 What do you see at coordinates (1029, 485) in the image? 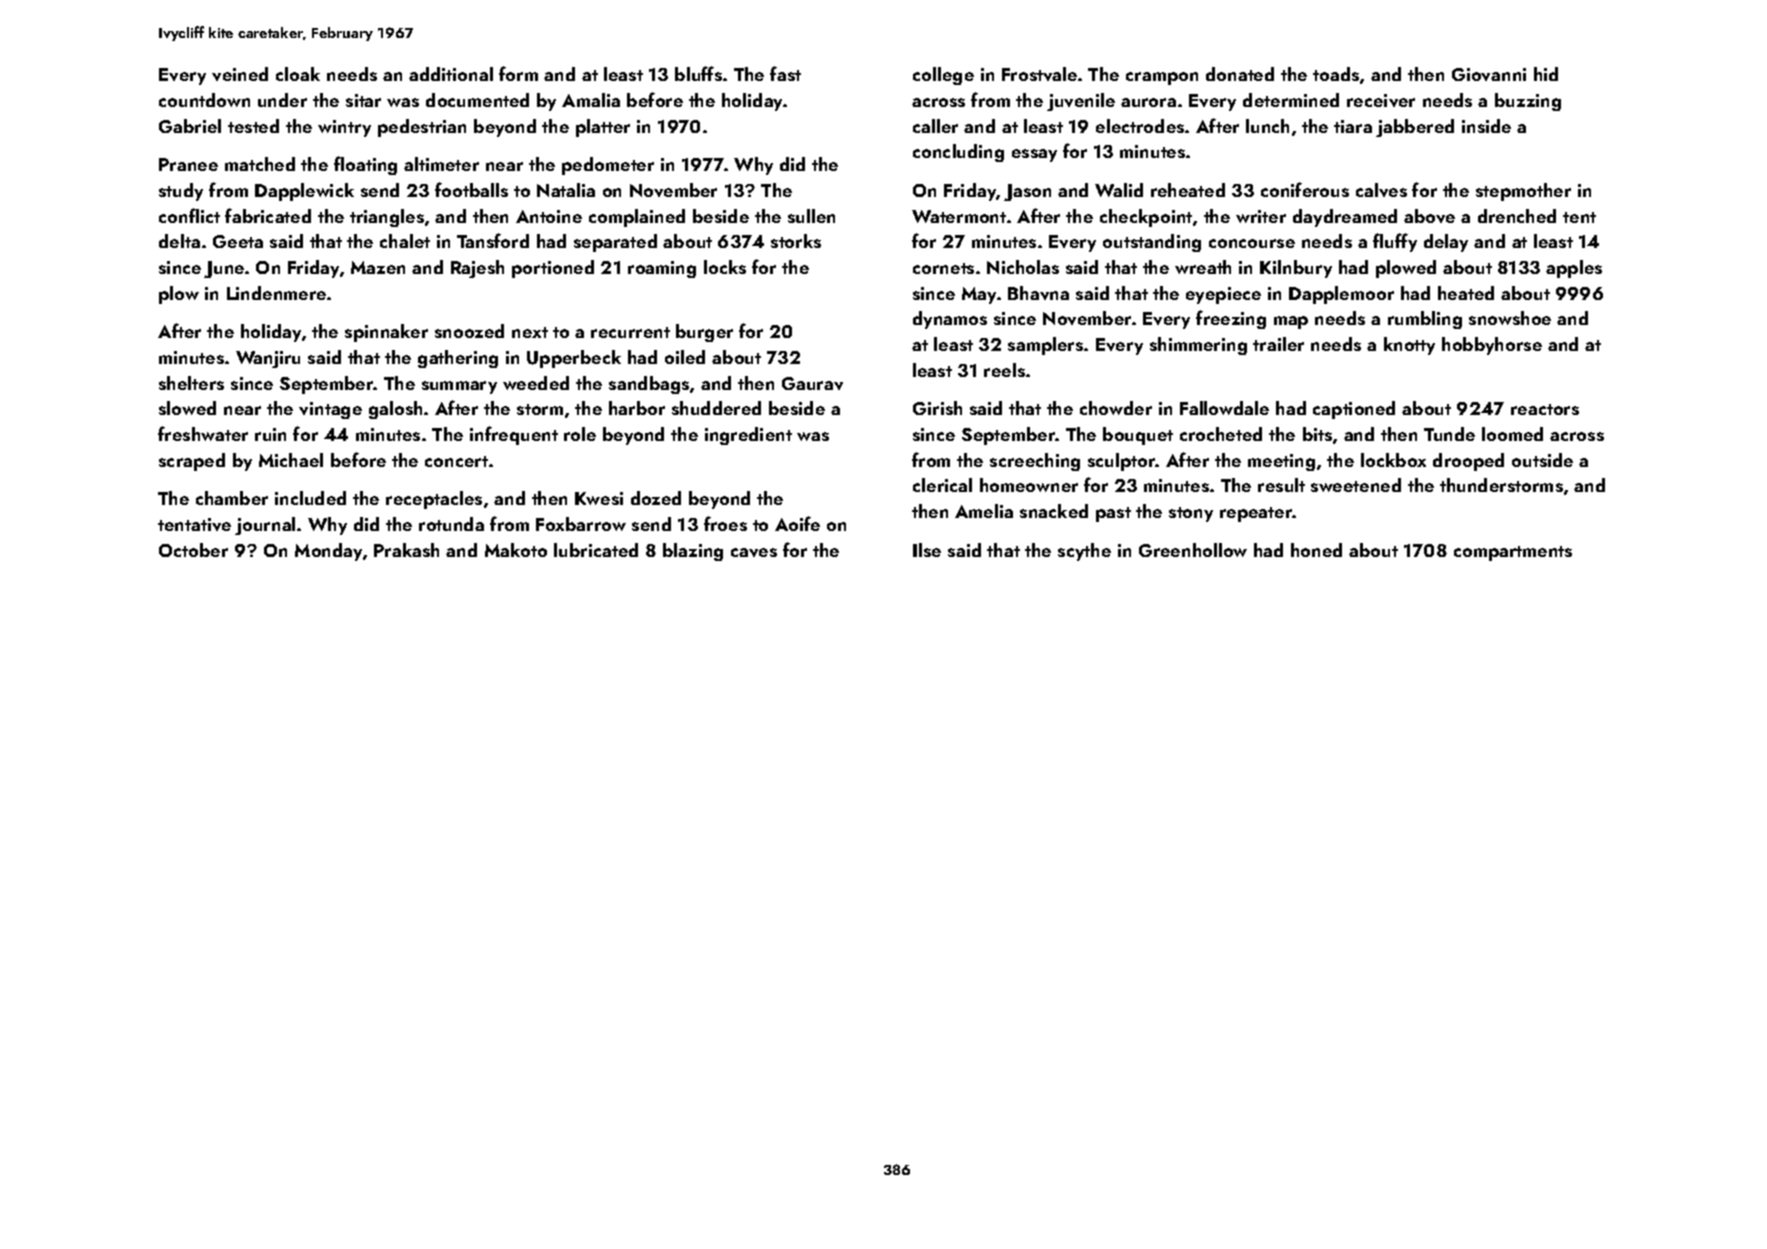
I see `homeowner` at bounding box center [1029, 485].
